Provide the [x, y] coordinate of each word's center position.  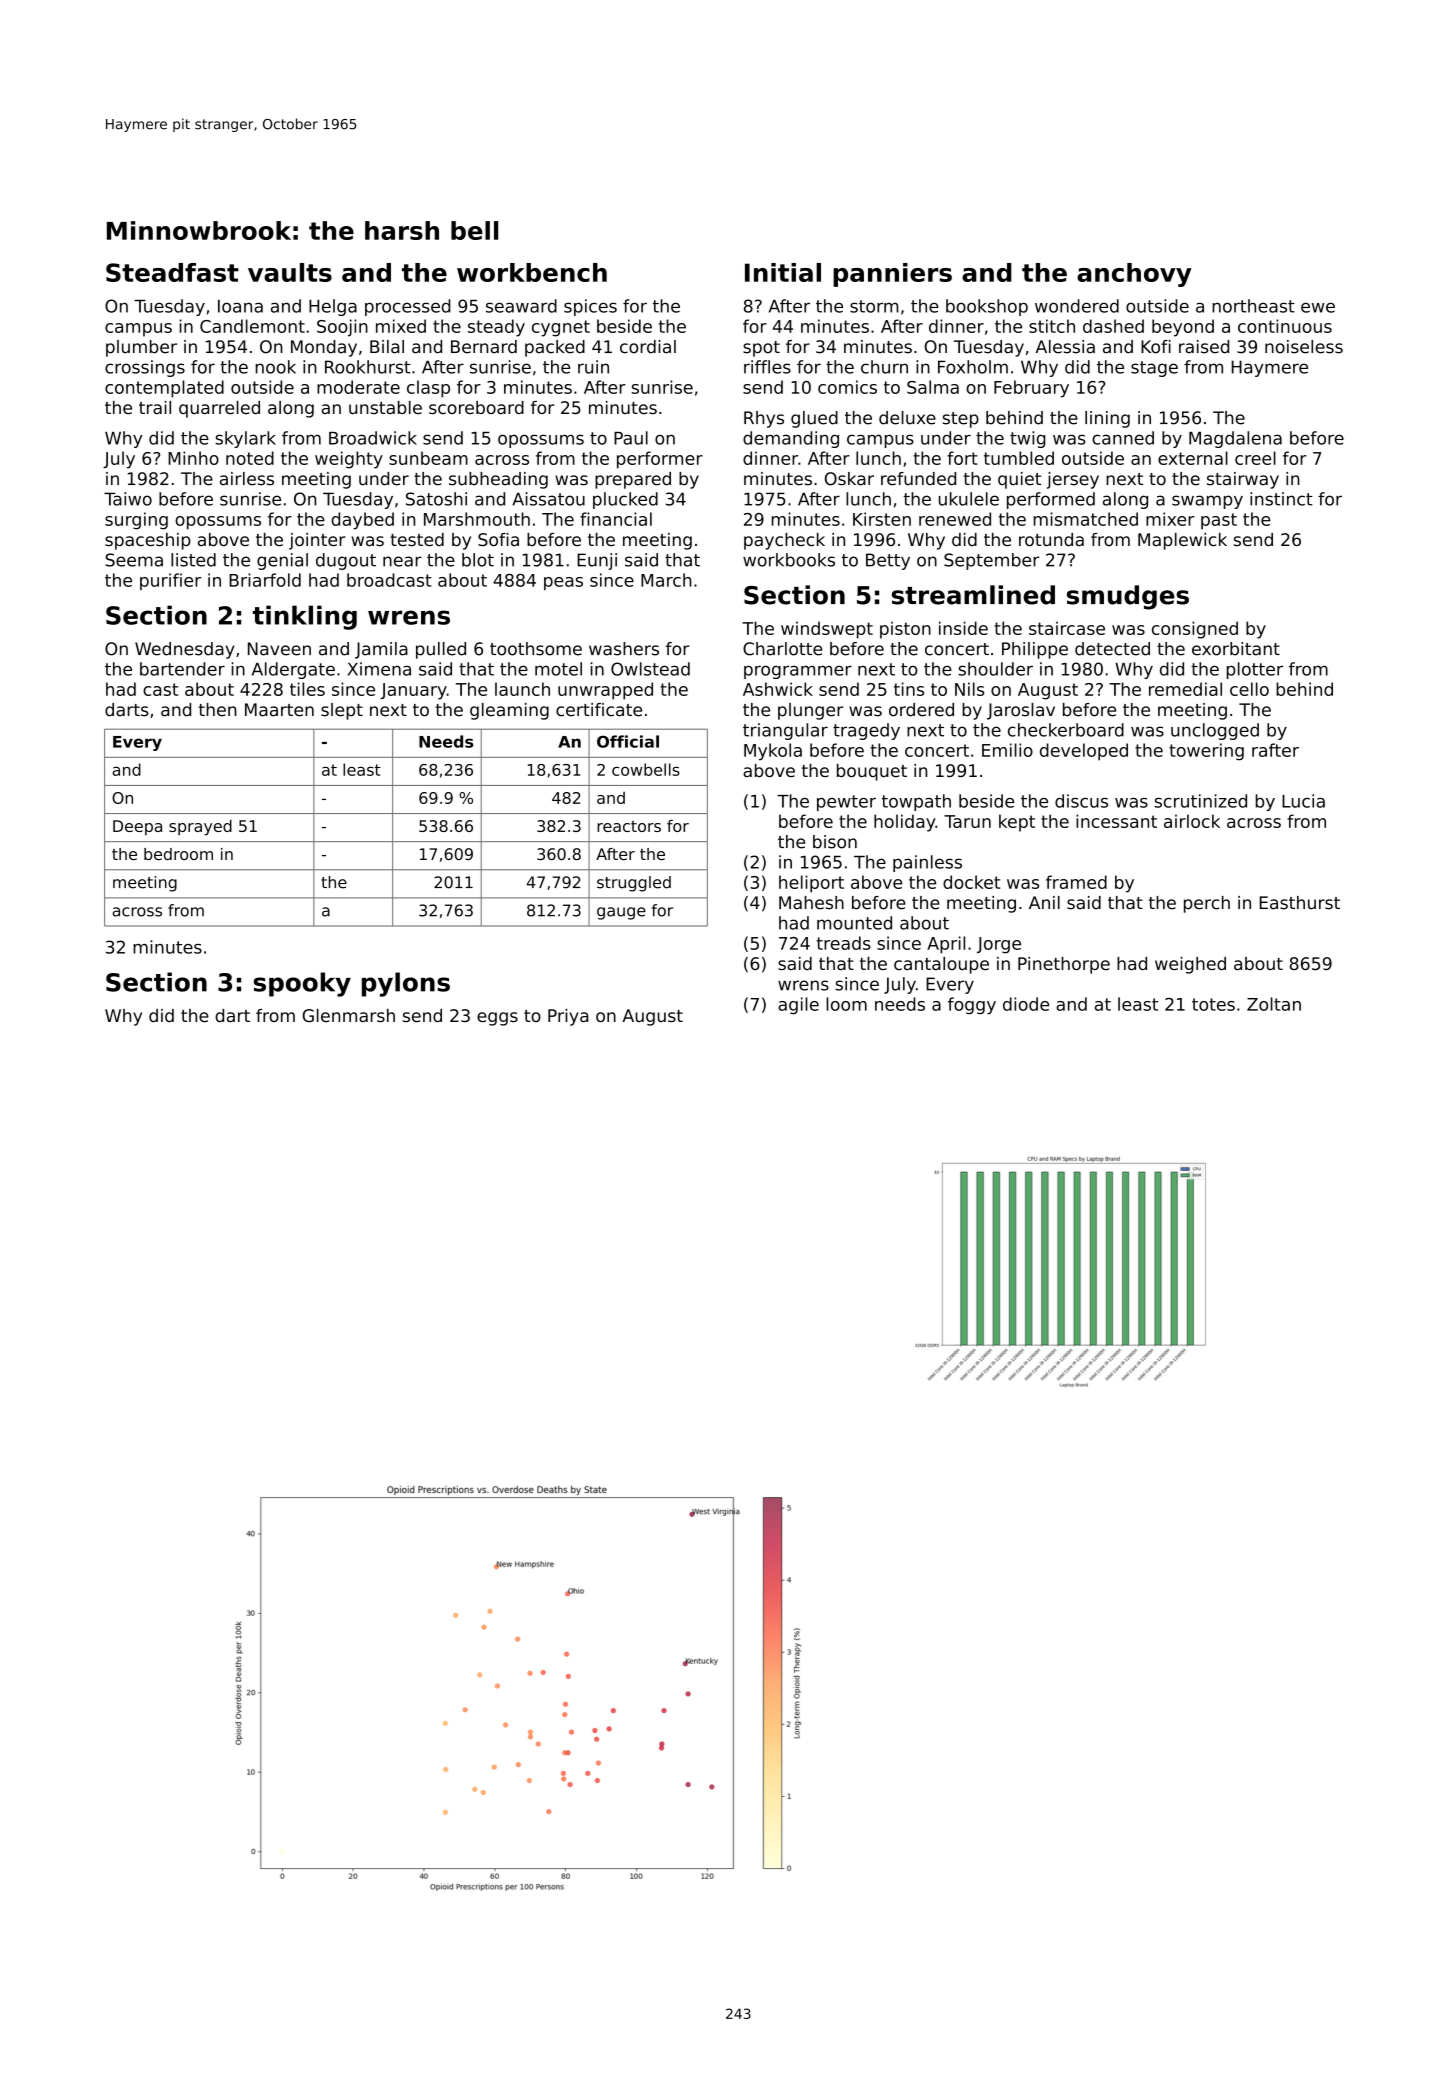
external [1193, 458]
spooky [302, 984]
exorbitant [1236, 649]
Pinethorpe [1064, 965]
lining [1107, 419]
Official [628, 741]
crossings [145, 368]
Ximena [379, 669]
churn [884, 367]
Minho [193, 458]
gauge [621, 913]
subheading [498, 480]
